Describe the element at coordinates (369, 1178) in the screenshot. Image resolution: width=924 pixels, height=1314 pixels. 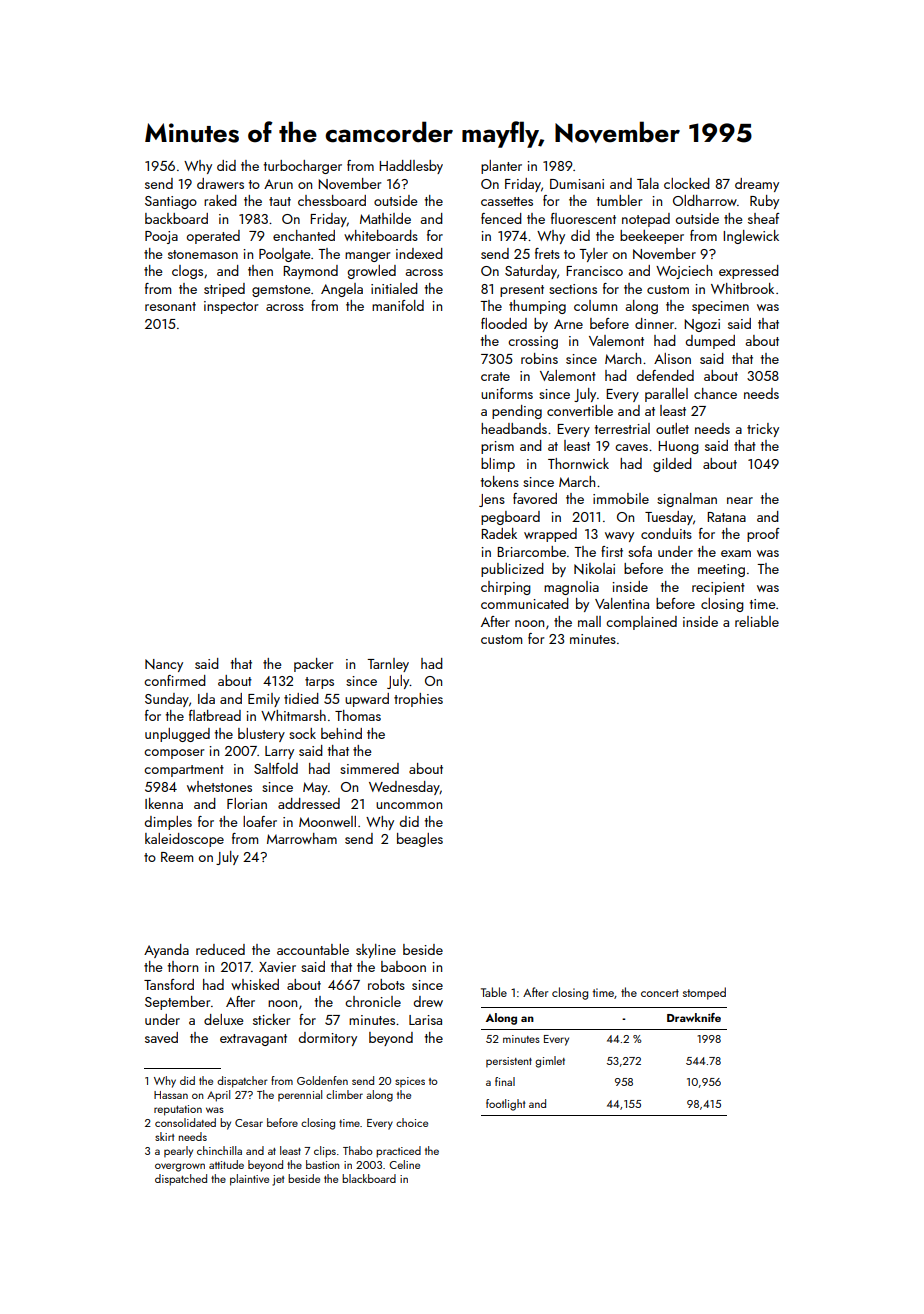
I see `blackboard` at that location.
